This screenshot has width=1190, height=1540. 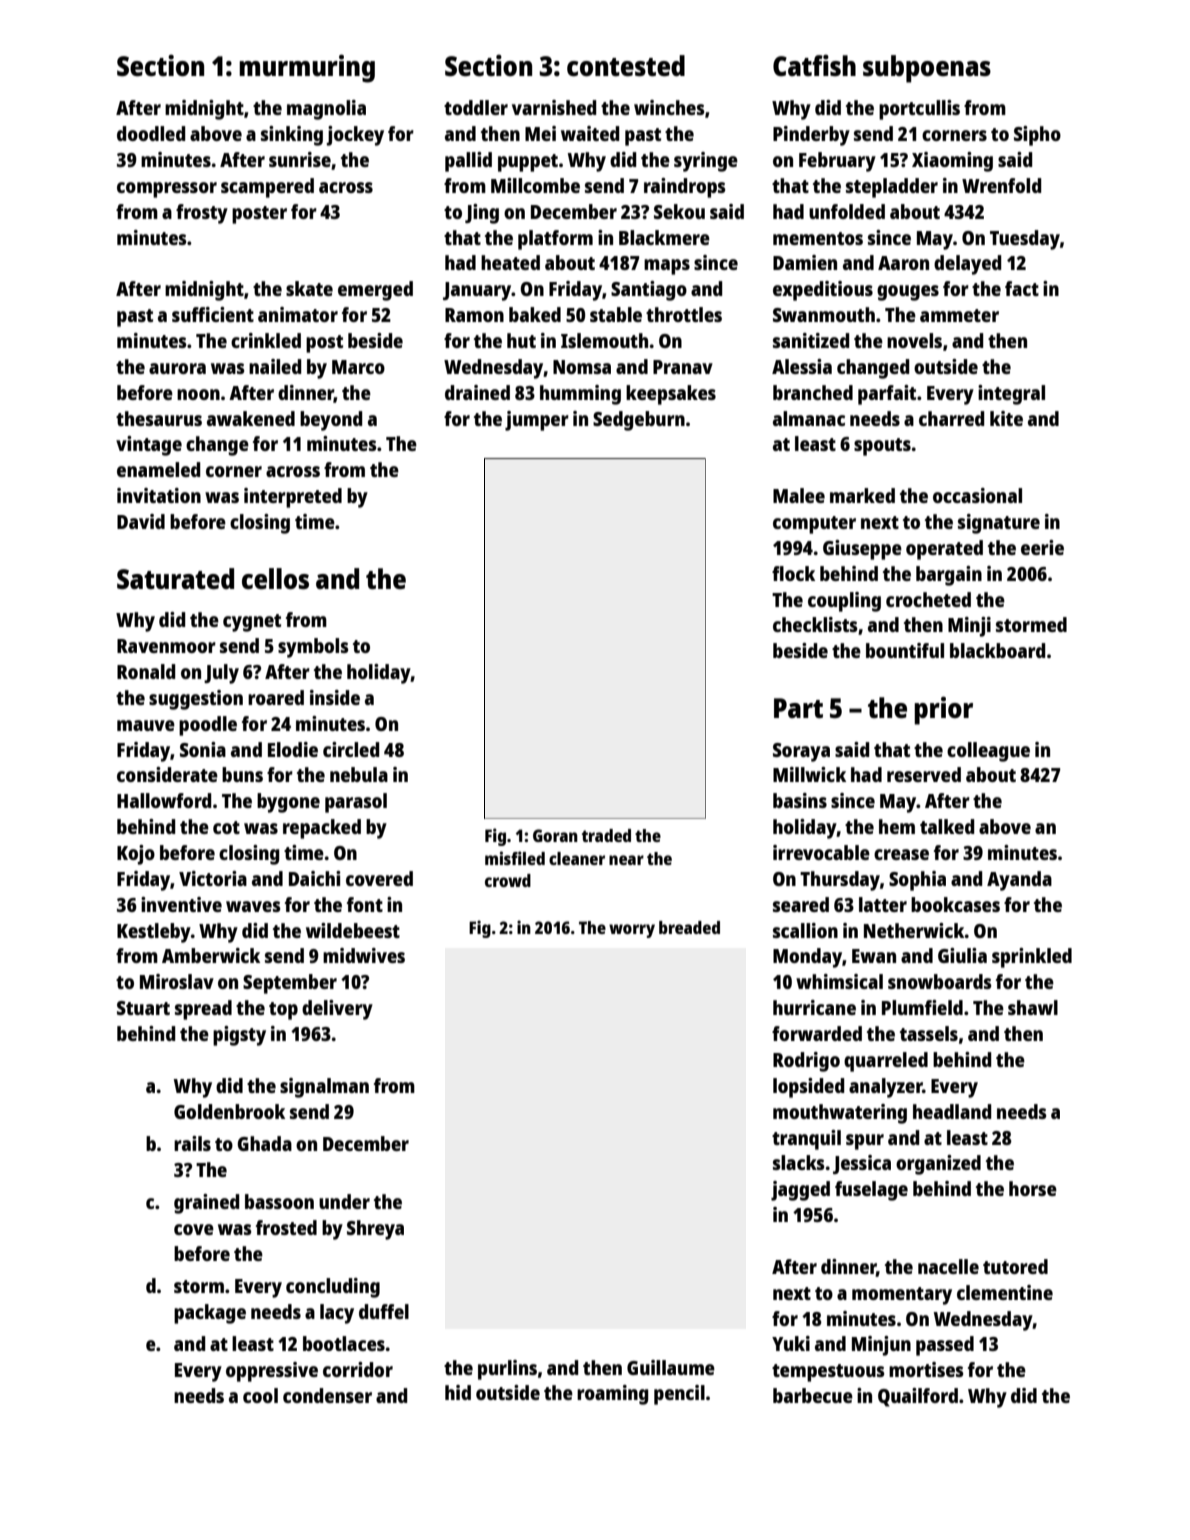 I want to click on whimsical, so click(x=839, y=981).
